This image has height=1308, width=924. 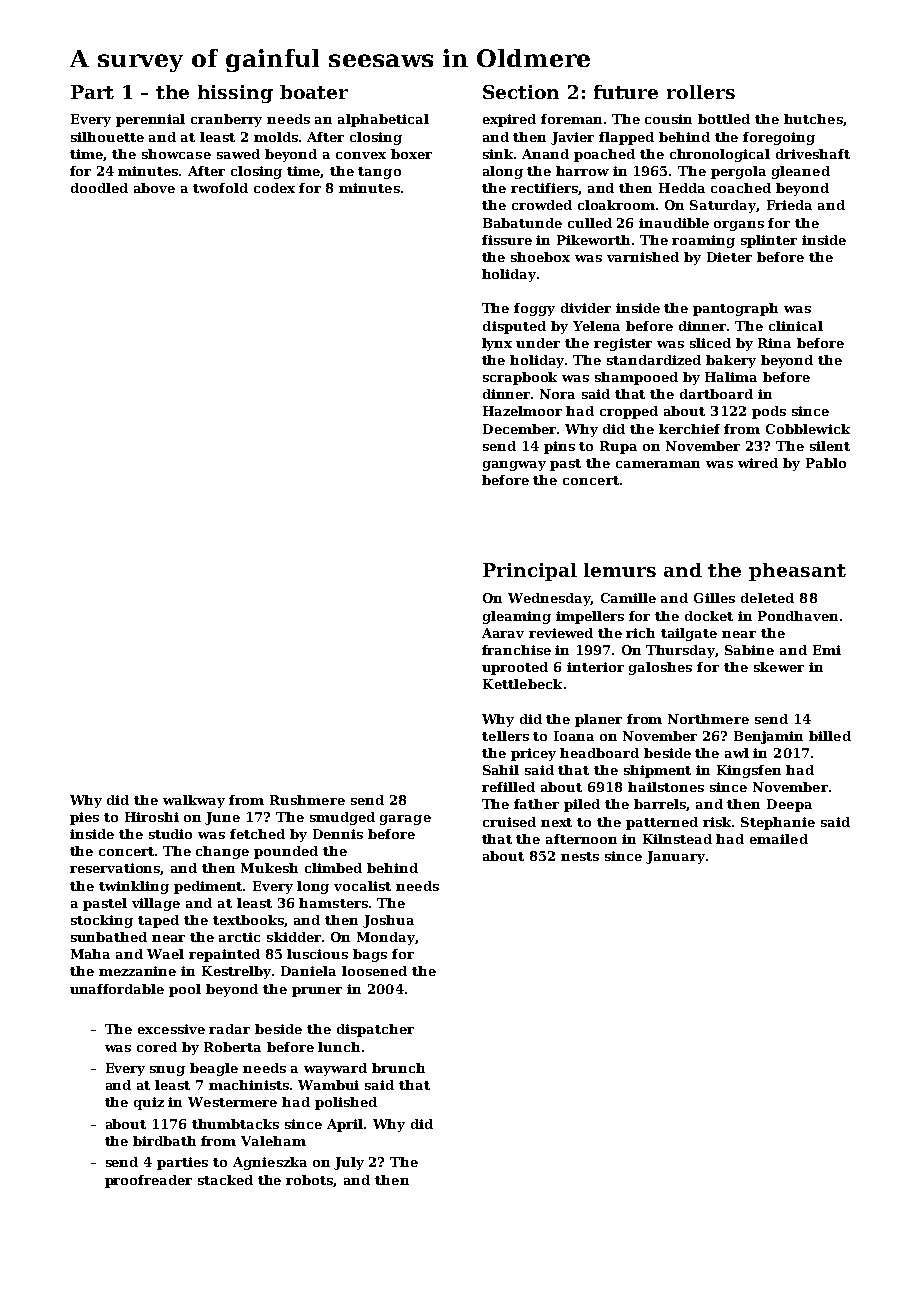 I want to click on December, so click(x=520, y=429).
